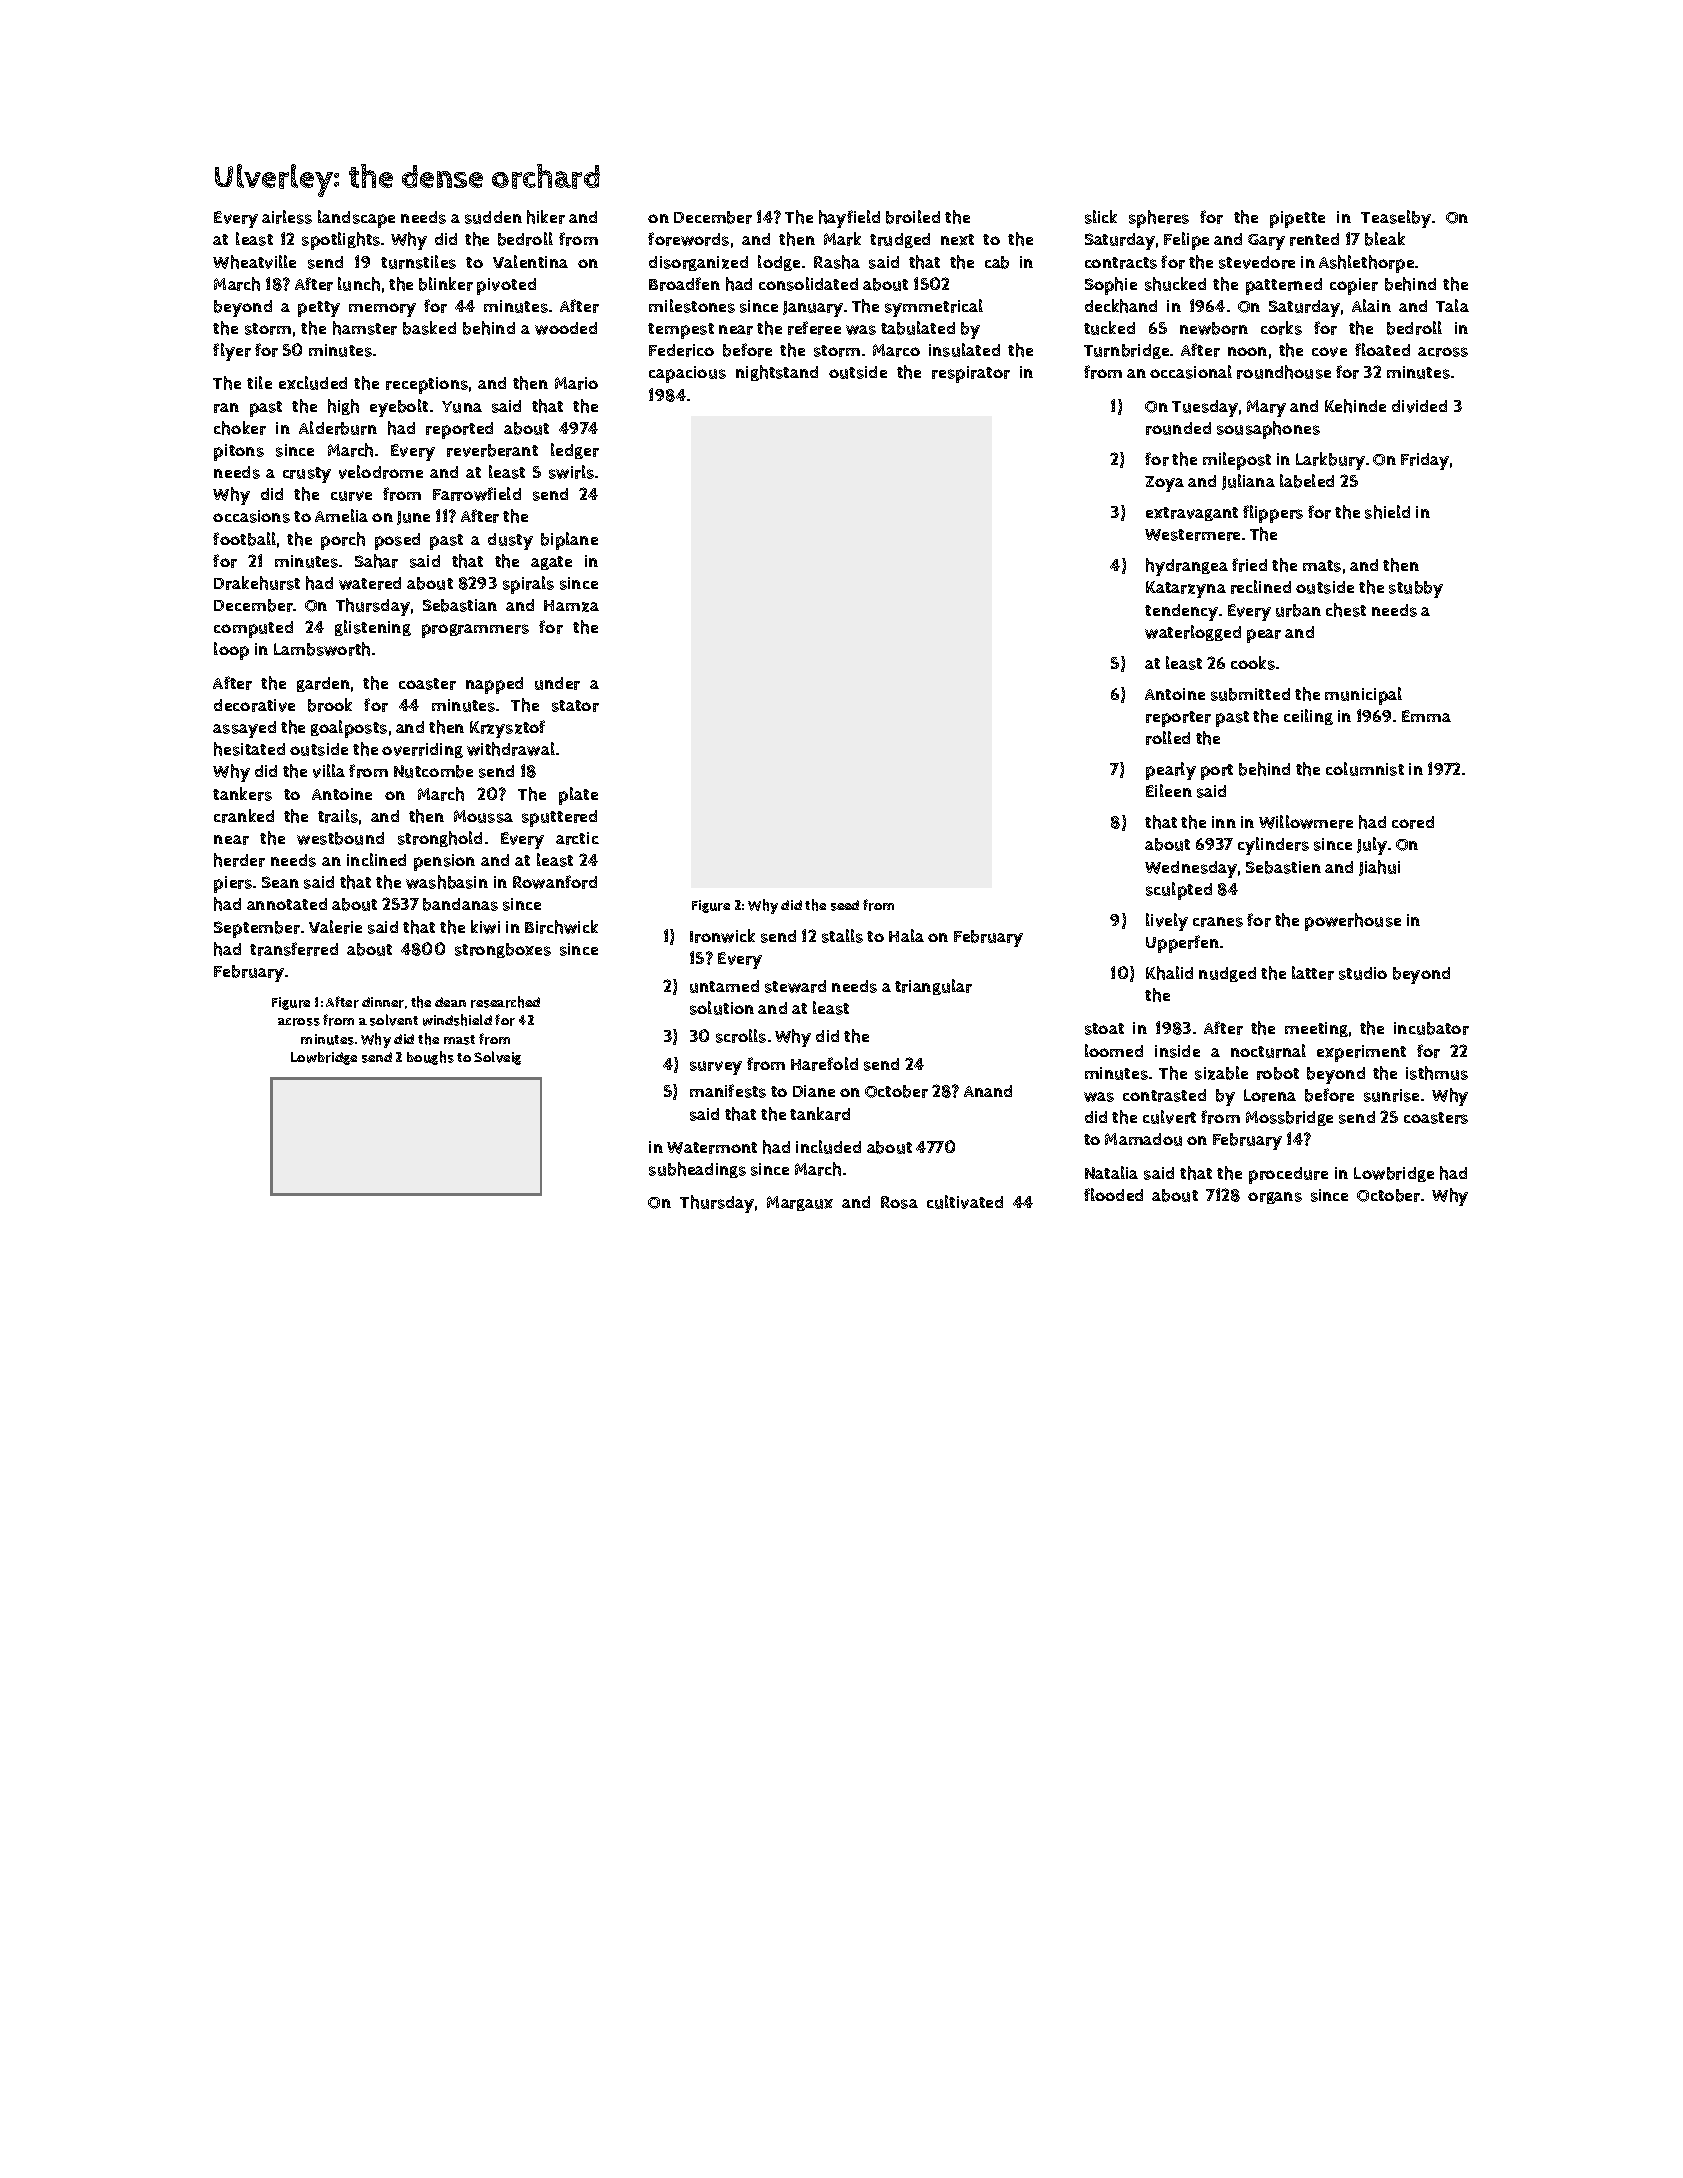 This image has height=2178, width=1683. What do you see at coordinates (239, 860) in the image?
I see `herder` at bounding box center [239, 860].
